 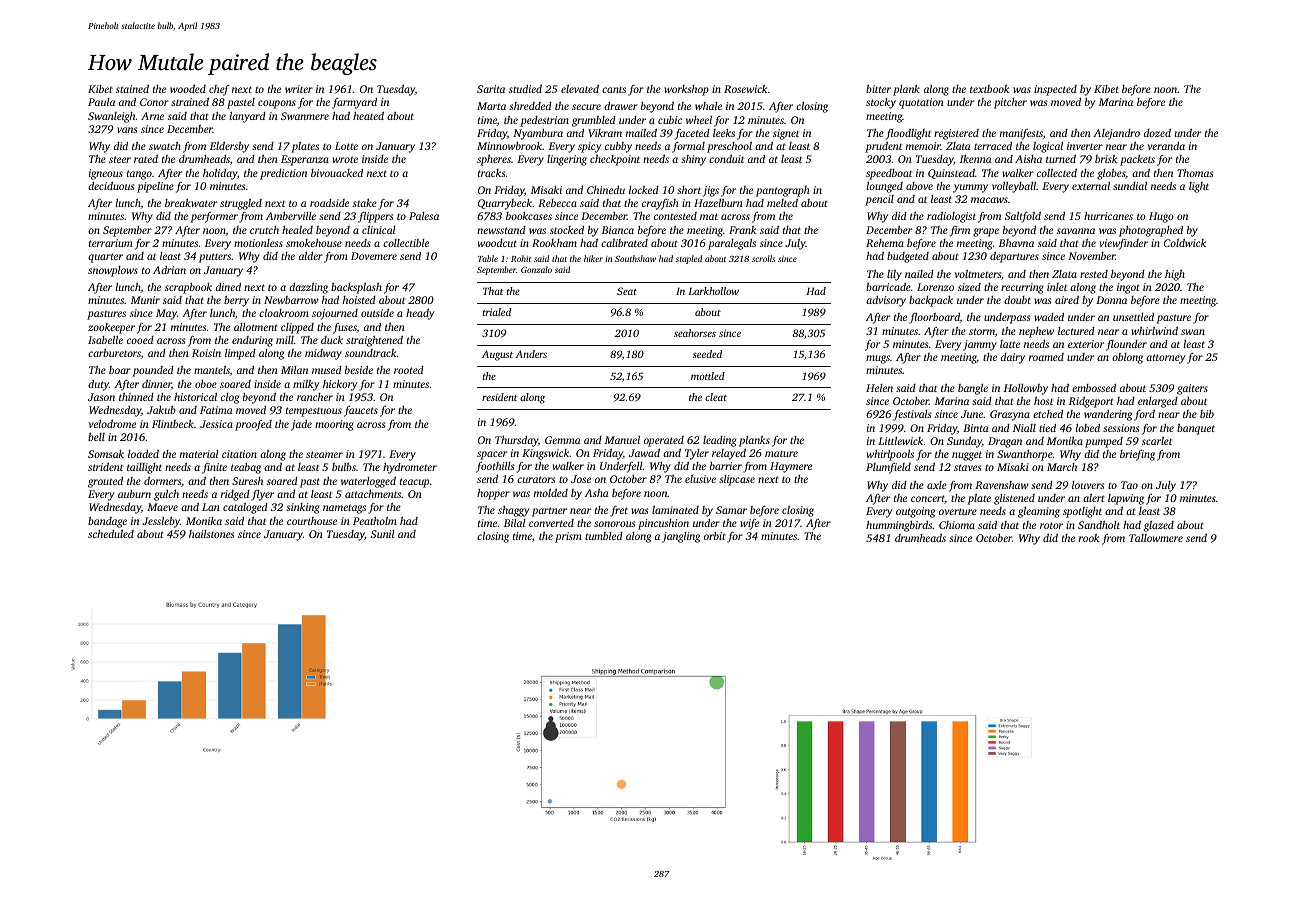 I want to click on putters, so click(x=215, y=258).
